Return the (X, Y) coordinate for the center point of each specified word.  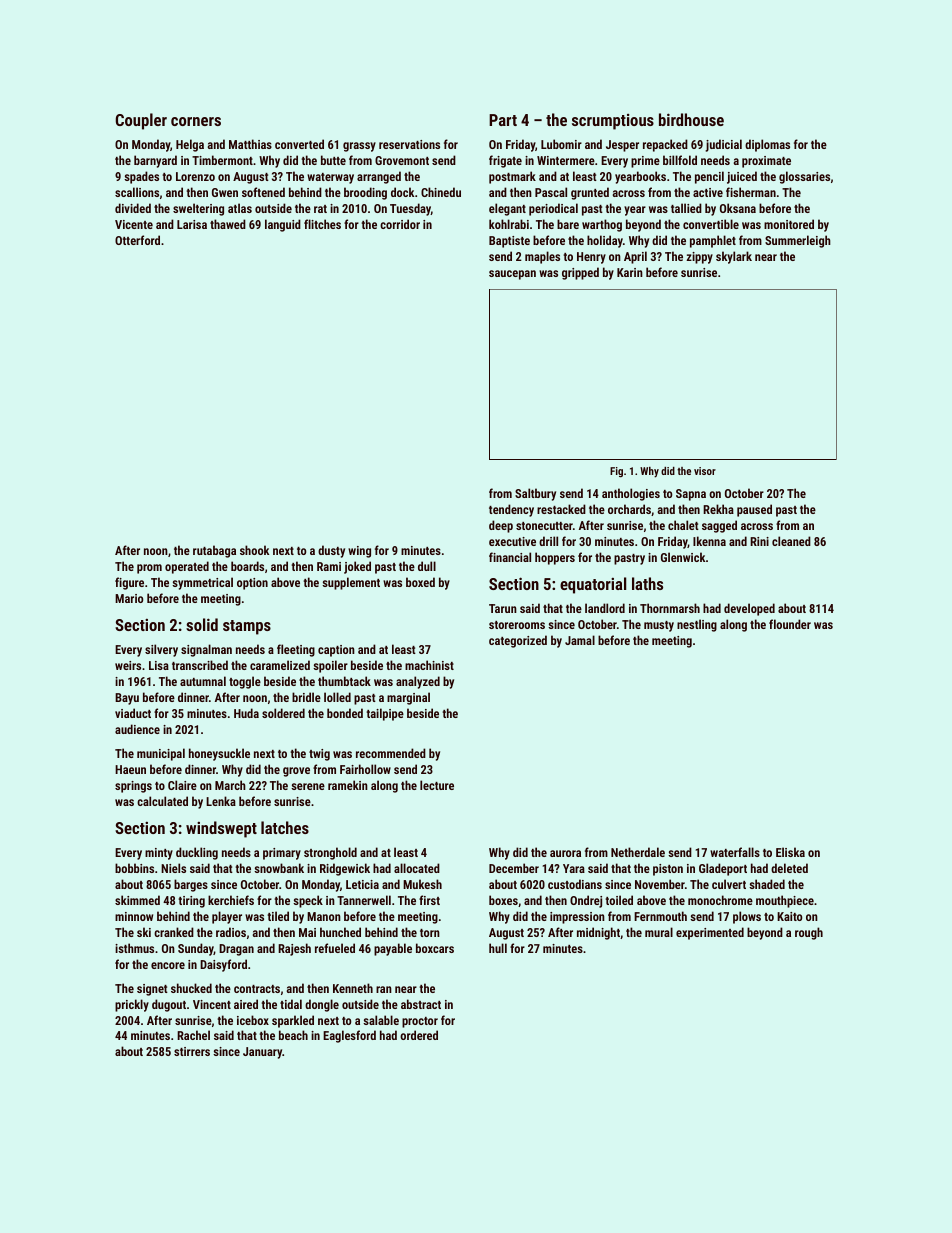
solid (202, 624)
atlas (240, 208)
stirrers (192, 1051)
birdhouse (691, 119)
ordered (419, 1035)
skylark (734, 257)
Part (503, 120)
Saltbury (535, 494)
